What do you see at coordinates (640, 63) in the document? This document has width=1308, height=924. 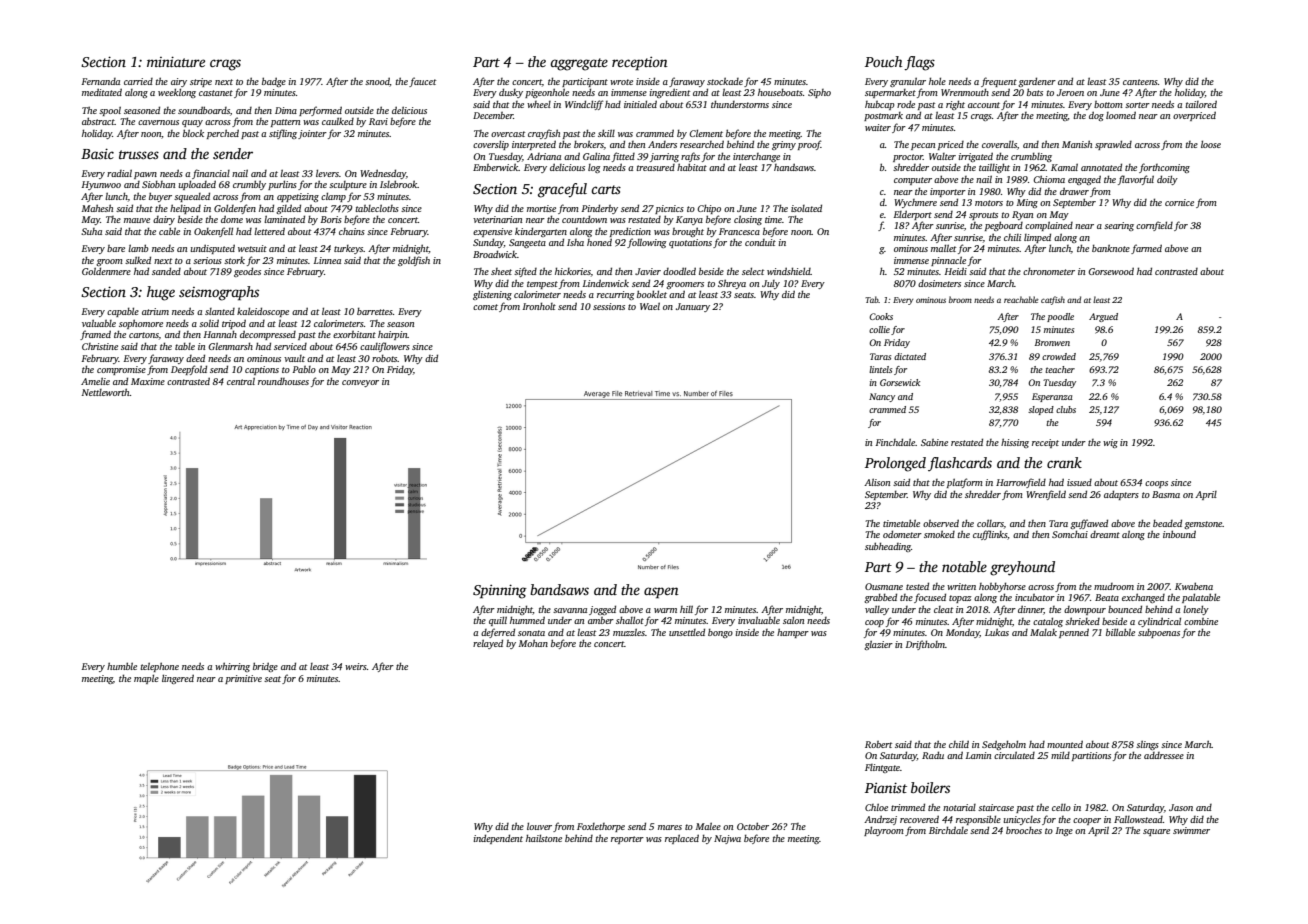 I see `reception` at bounding box center [640, 63].
